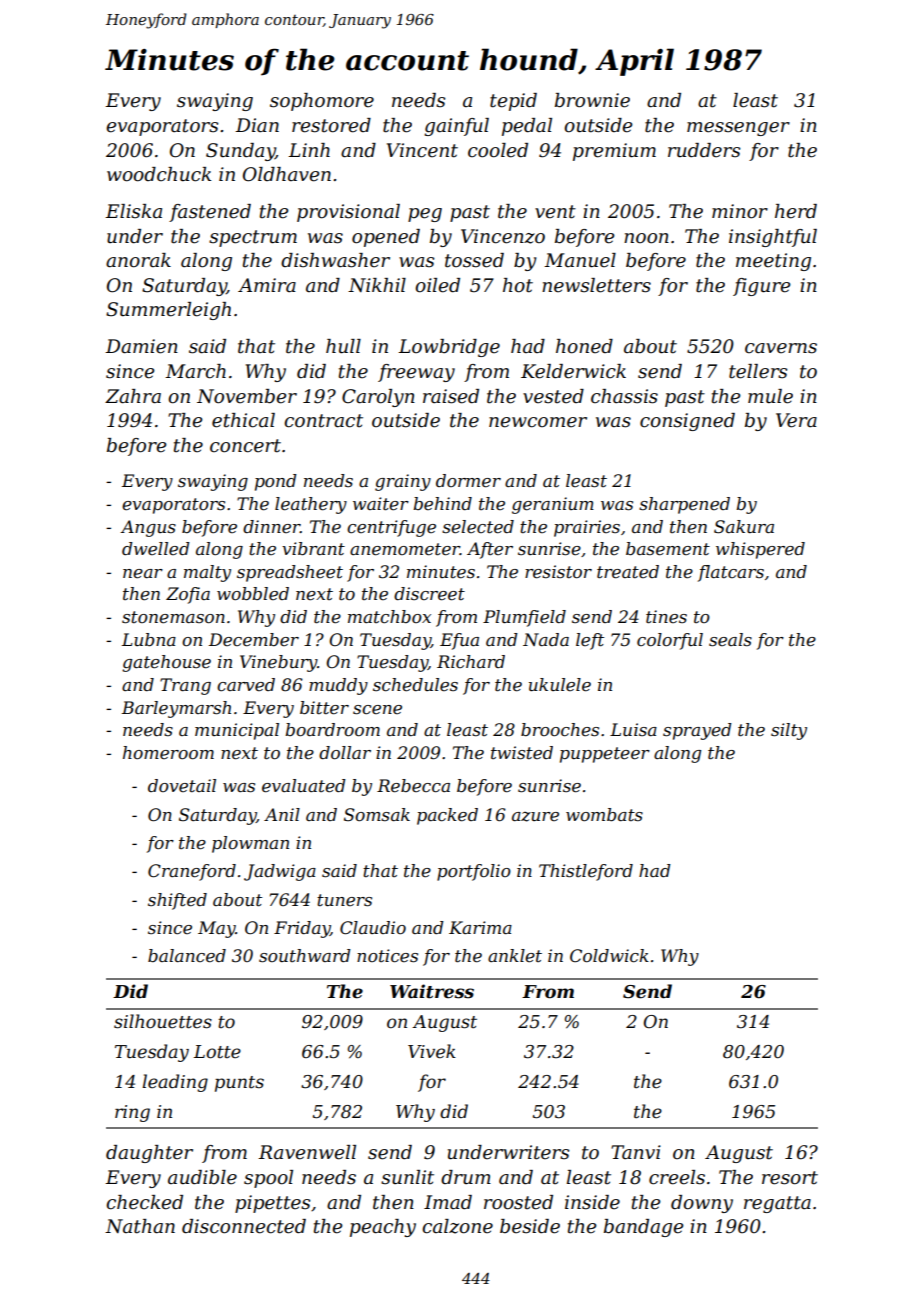  I want to click on Lubna, so click(149, 640).
